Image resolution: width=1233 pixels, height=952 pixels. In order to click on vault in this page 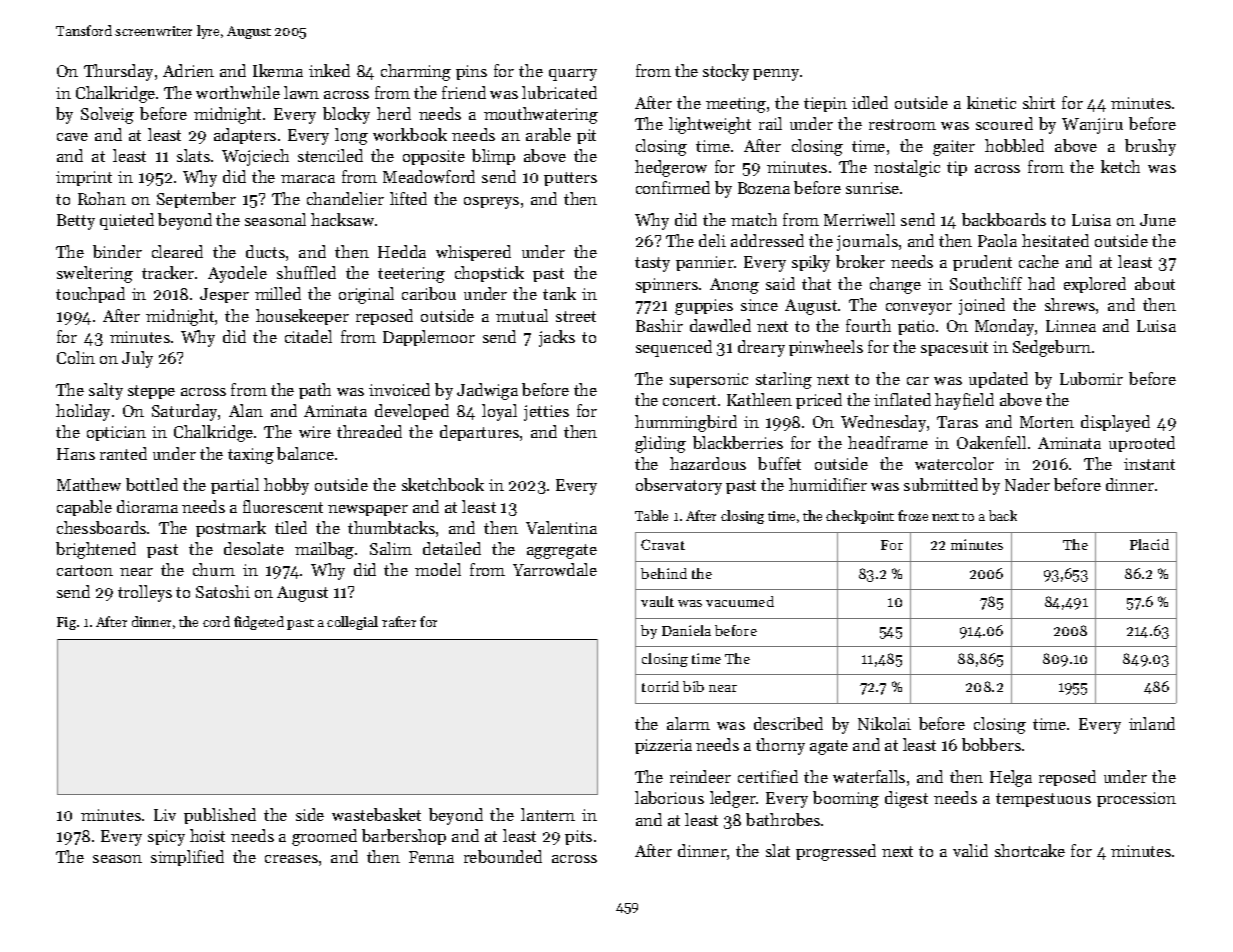, I will do `click(657, 601)`.
